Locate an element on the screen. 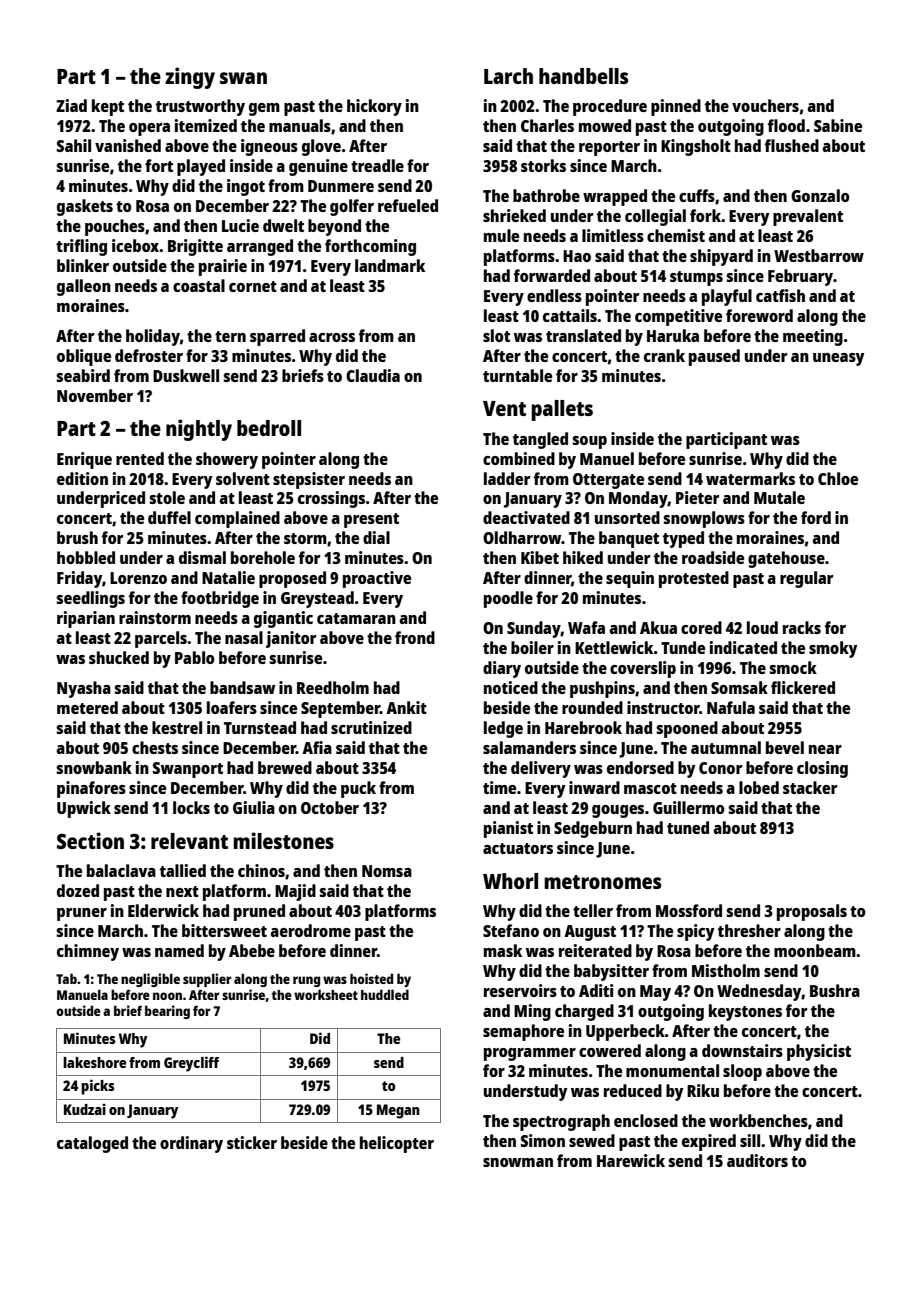 This screenshot has width=924, height=1311. Wafa is located at coordinates (586, 627).
